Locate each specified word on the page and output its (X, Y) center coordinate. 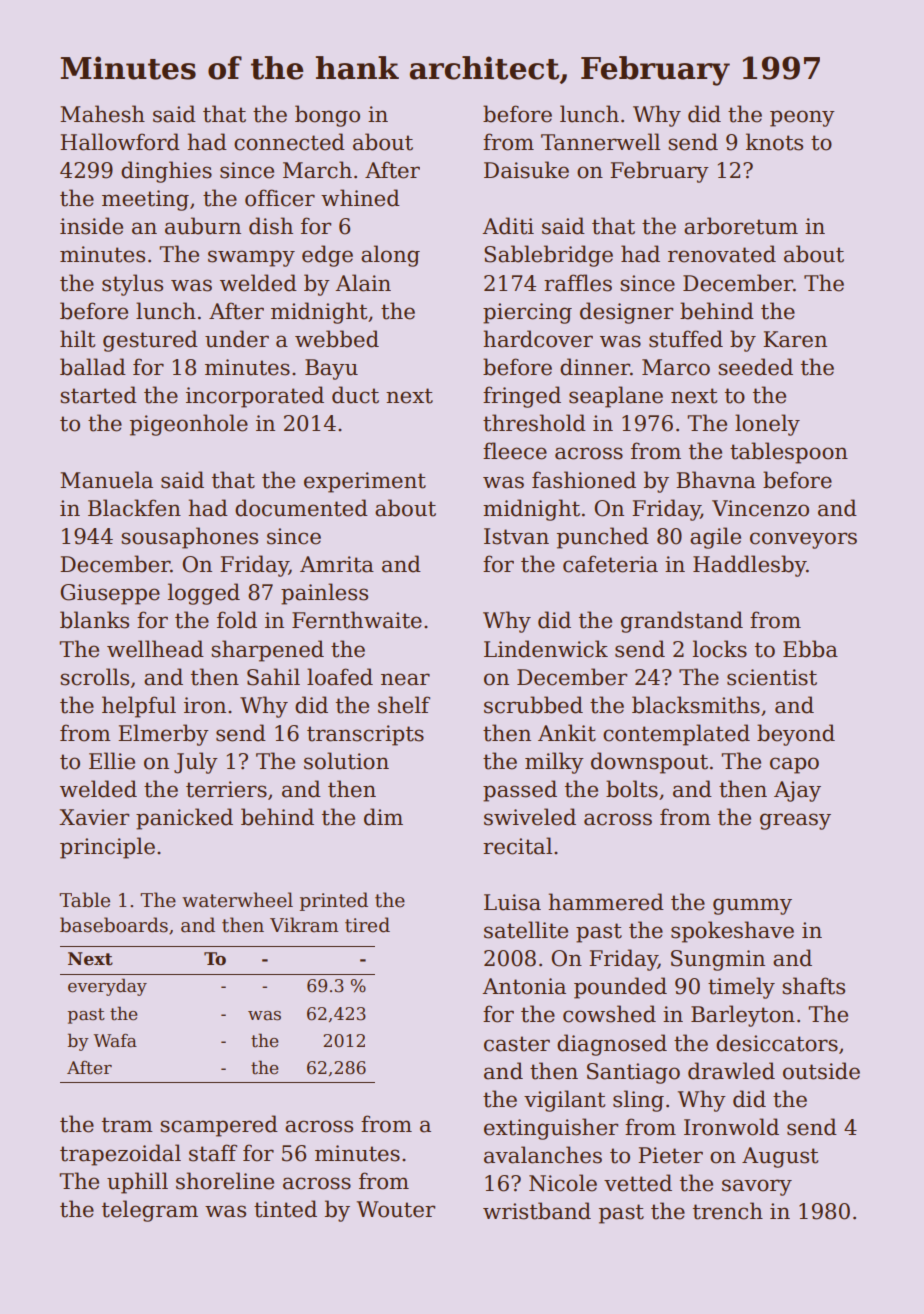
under (237, 339)
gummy (752, 906)
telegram (150, 1211)
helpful (139, 707)
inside (91, 226)
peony (802, 118)
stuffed (686, 339)
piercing (527, 313)
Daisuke (526, 170)
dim (383, 817)
